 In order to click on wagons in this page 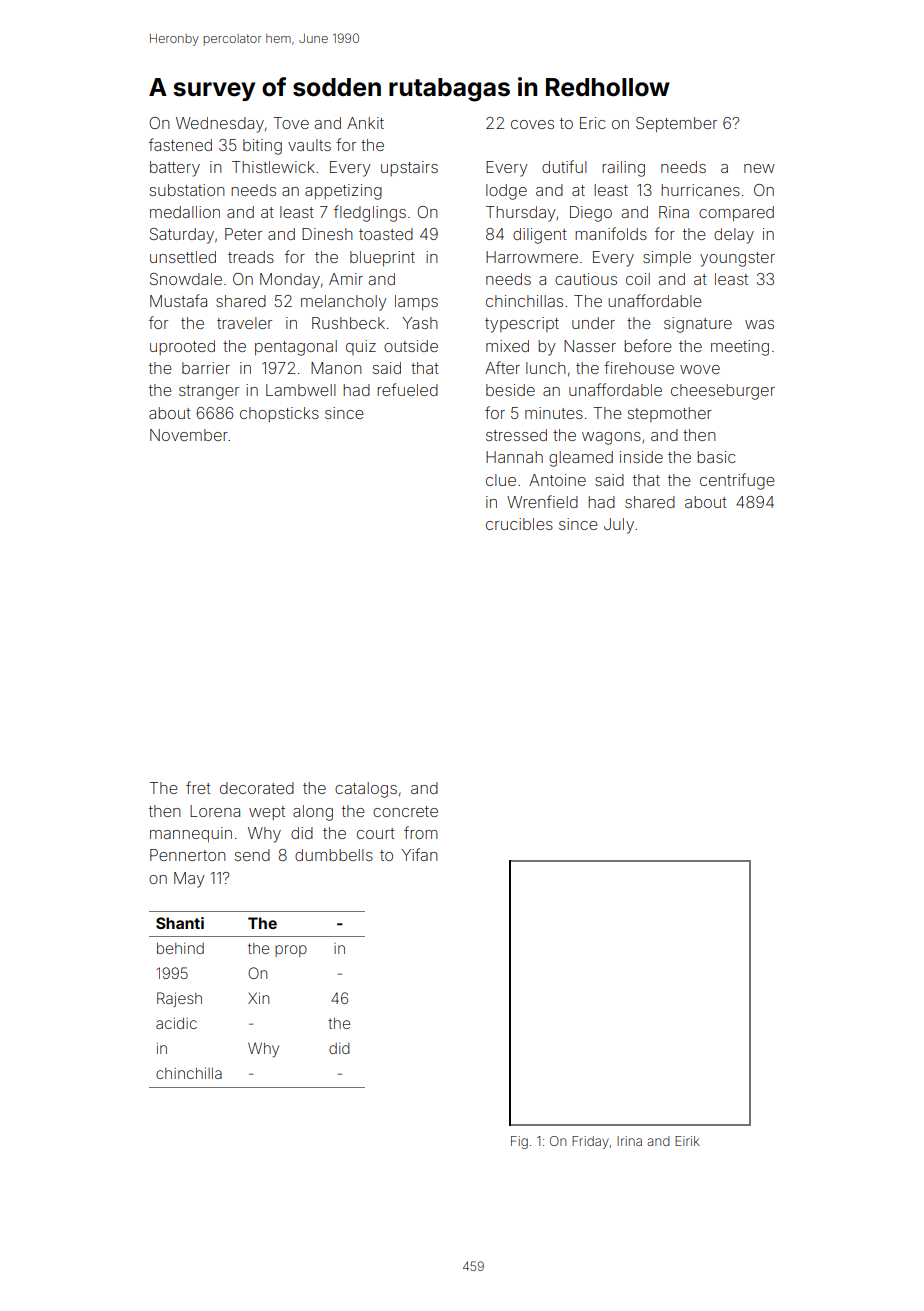, I will do `click(611, 438)`.
